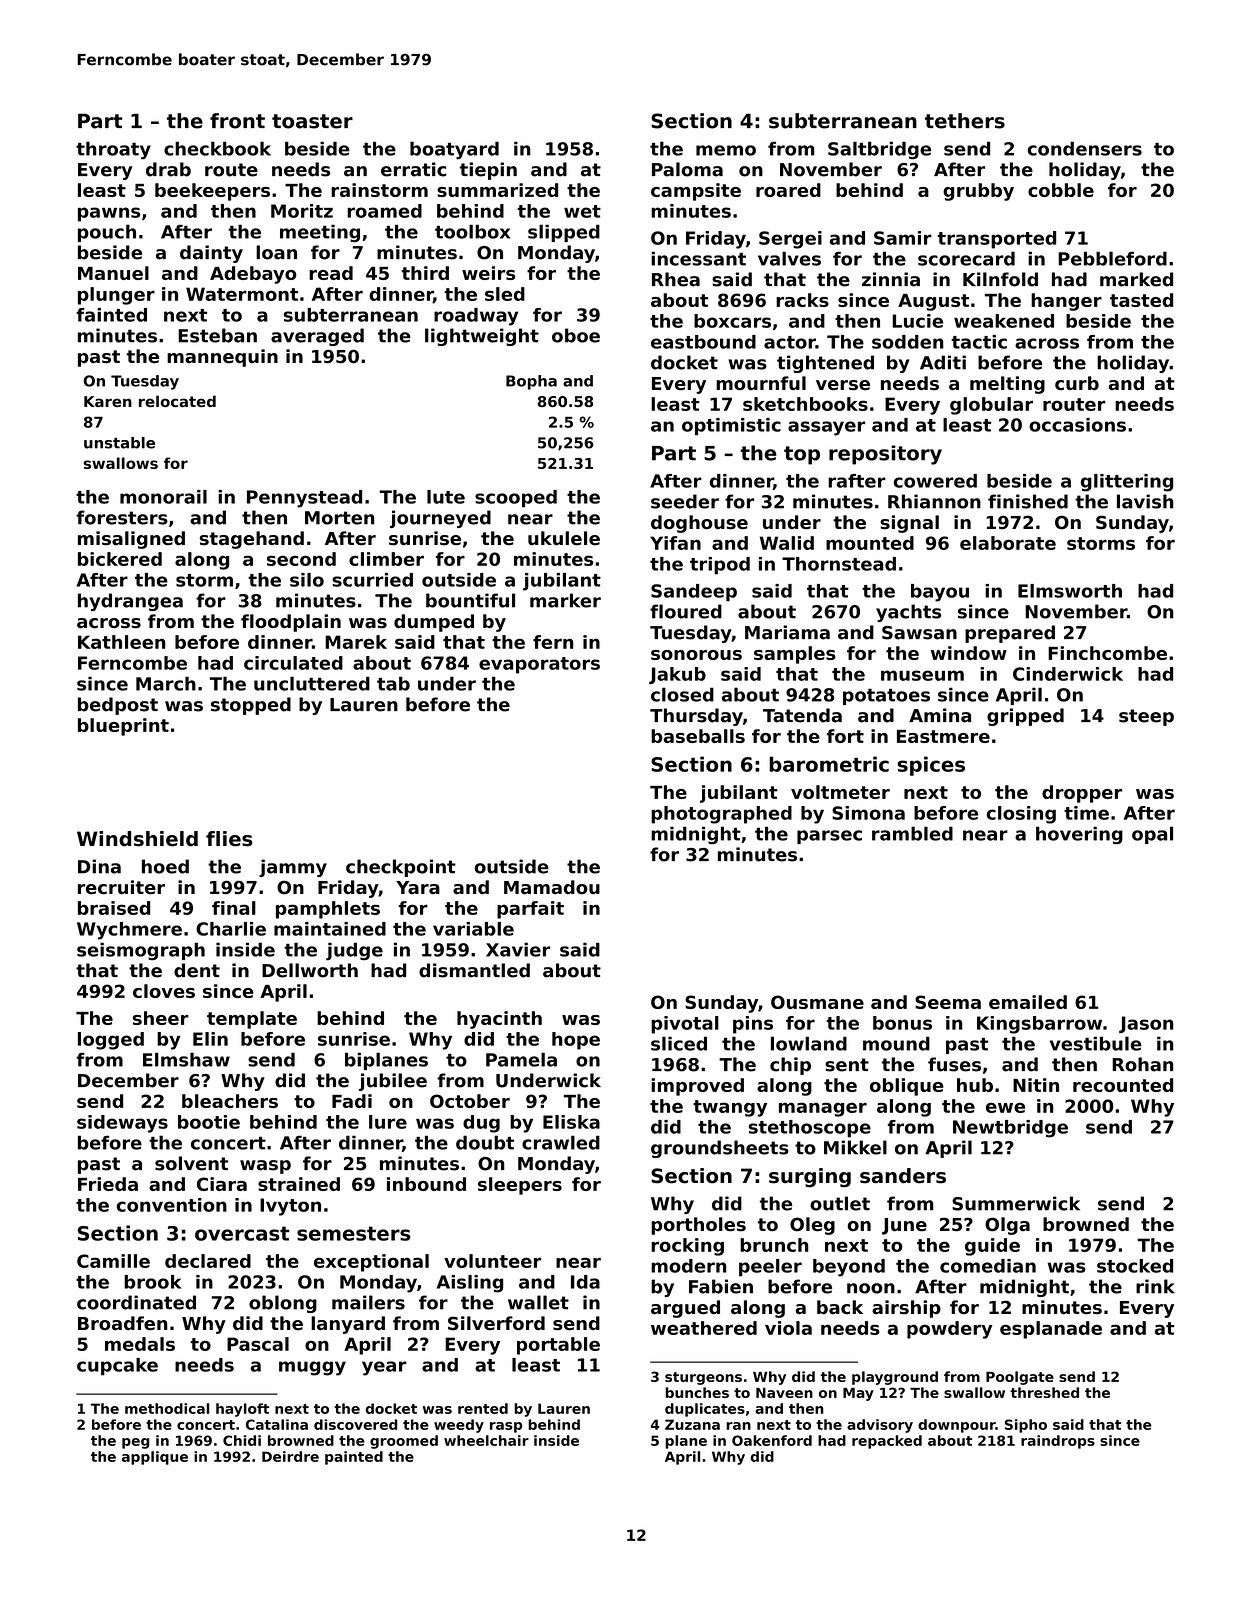  Describe the element at coordinates (1141, 300) in the image. I see `tasted` at that location.
